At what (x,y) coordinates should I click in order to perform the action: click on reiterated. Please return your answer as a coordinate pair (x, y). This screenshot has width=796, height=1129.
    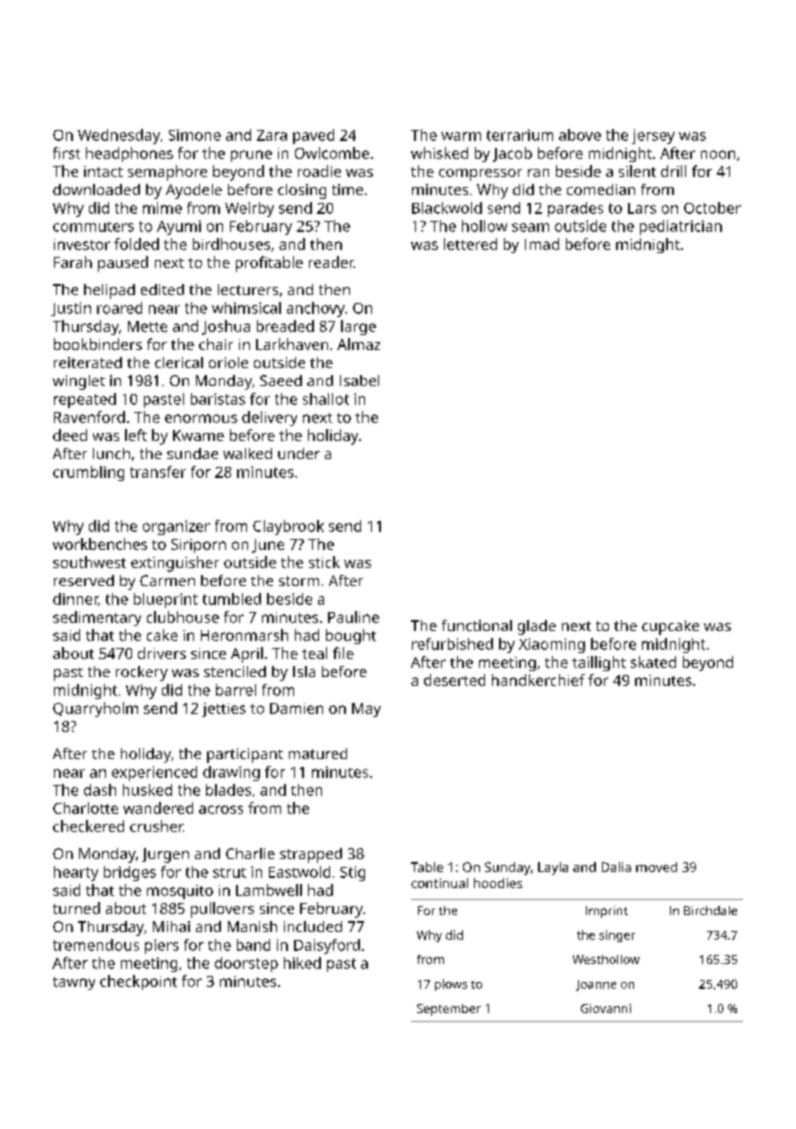
    Looking at the image, I should click on (88, 362).
